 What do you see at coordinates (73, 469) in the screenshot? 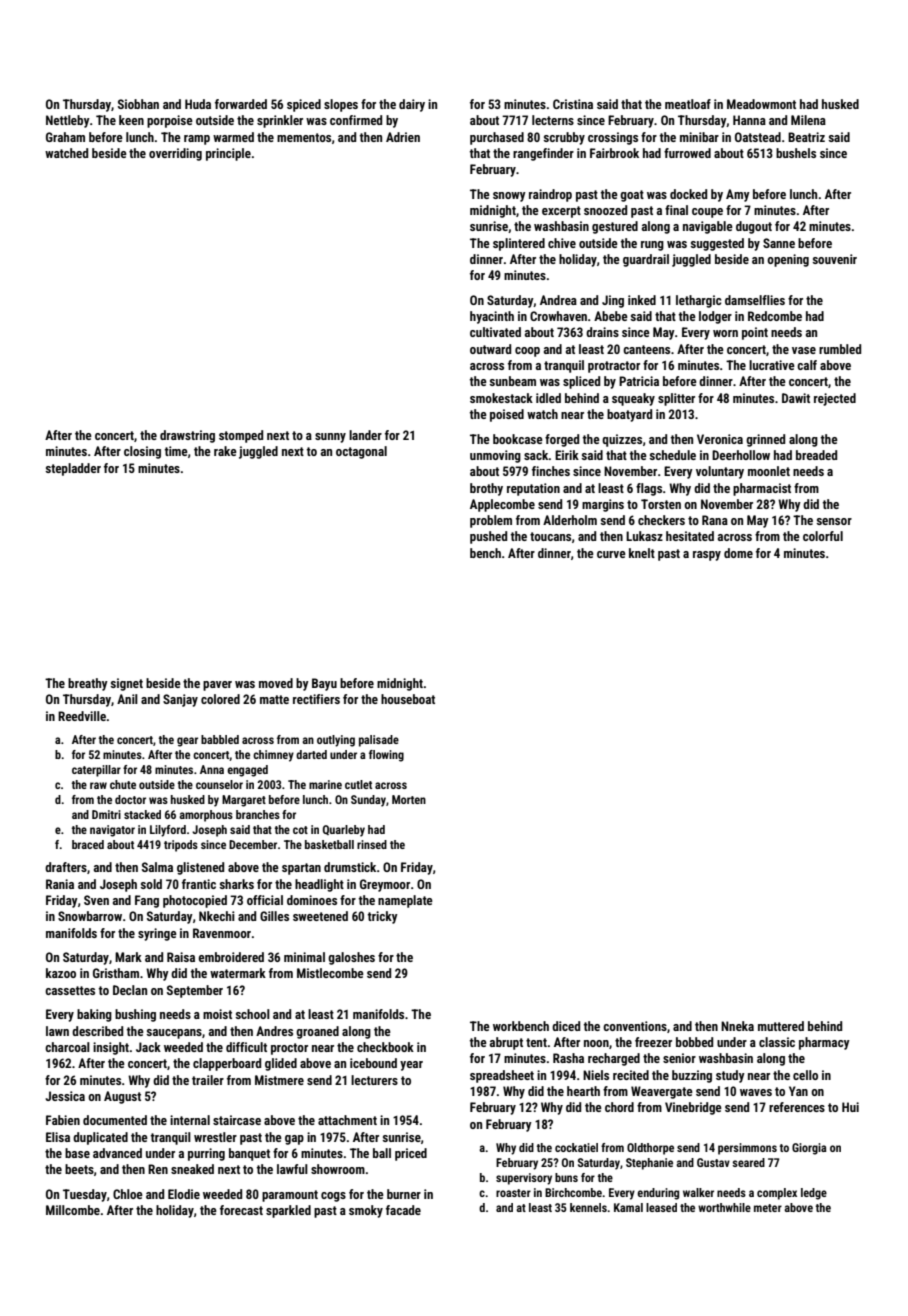
I see `stepladder` at bounding box center [73, 469].
